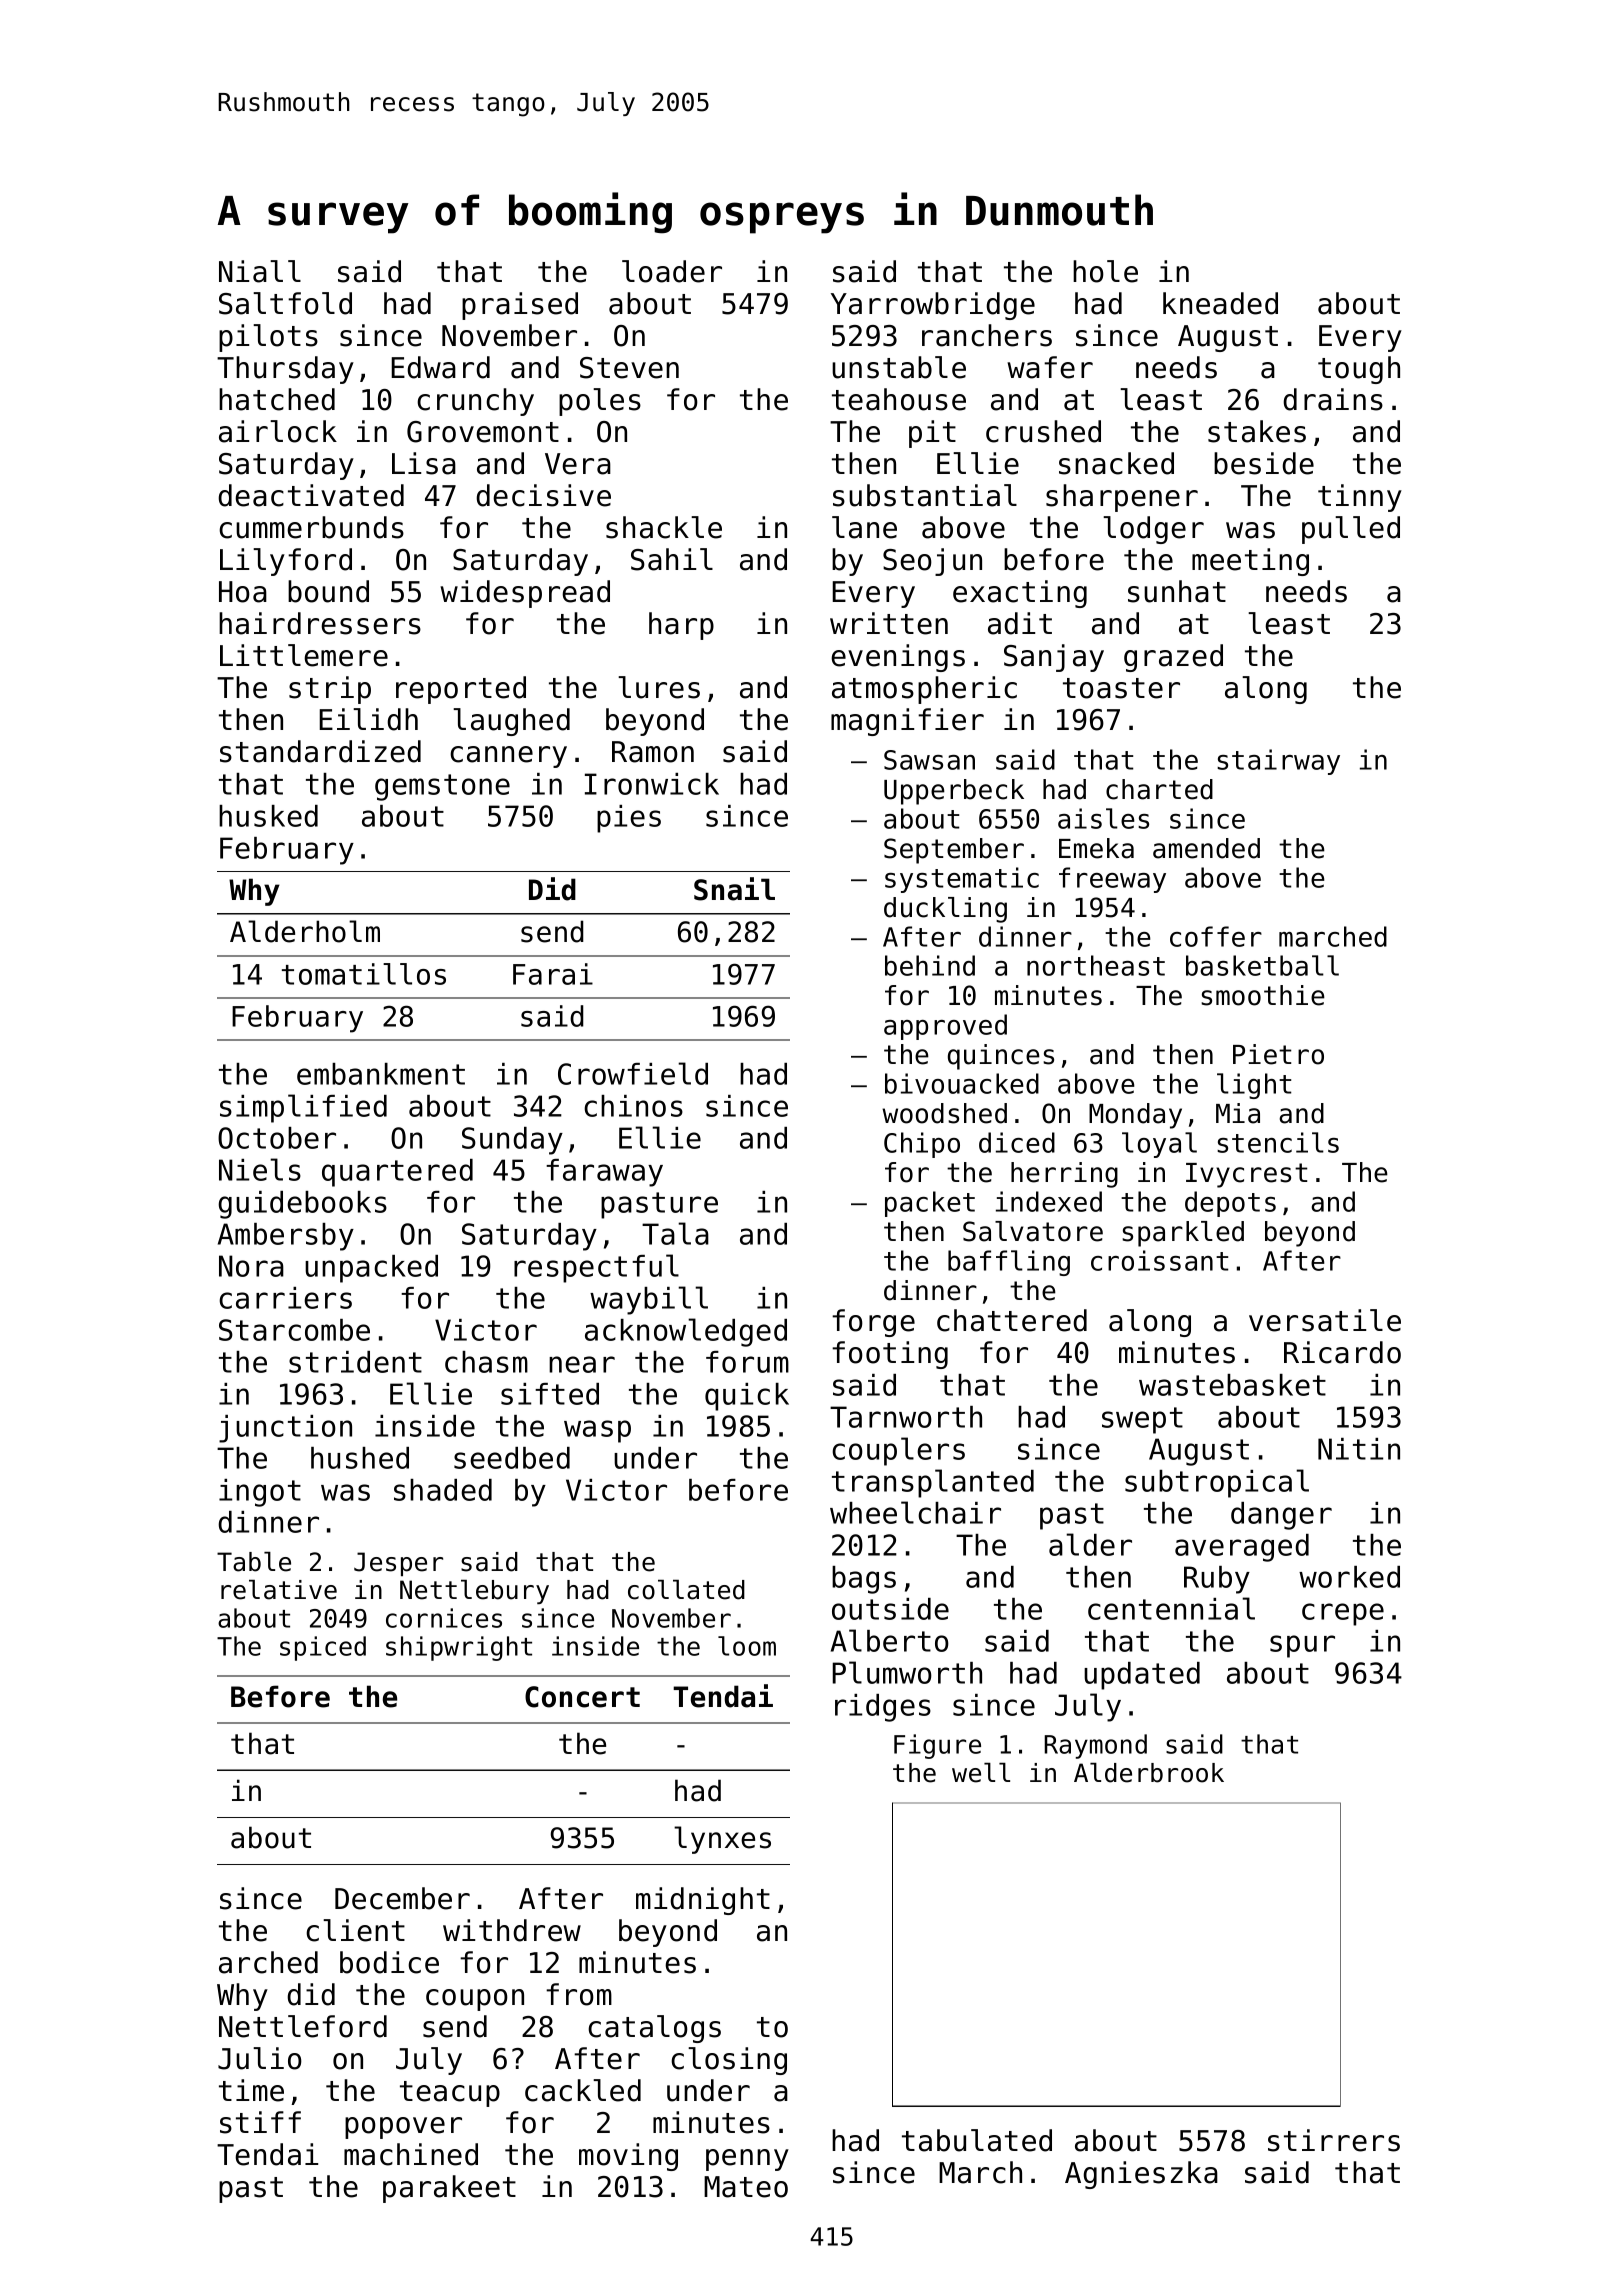 The width and height of the image is (1620, 2292). I want to click on midnight, so click(703, 1901).
